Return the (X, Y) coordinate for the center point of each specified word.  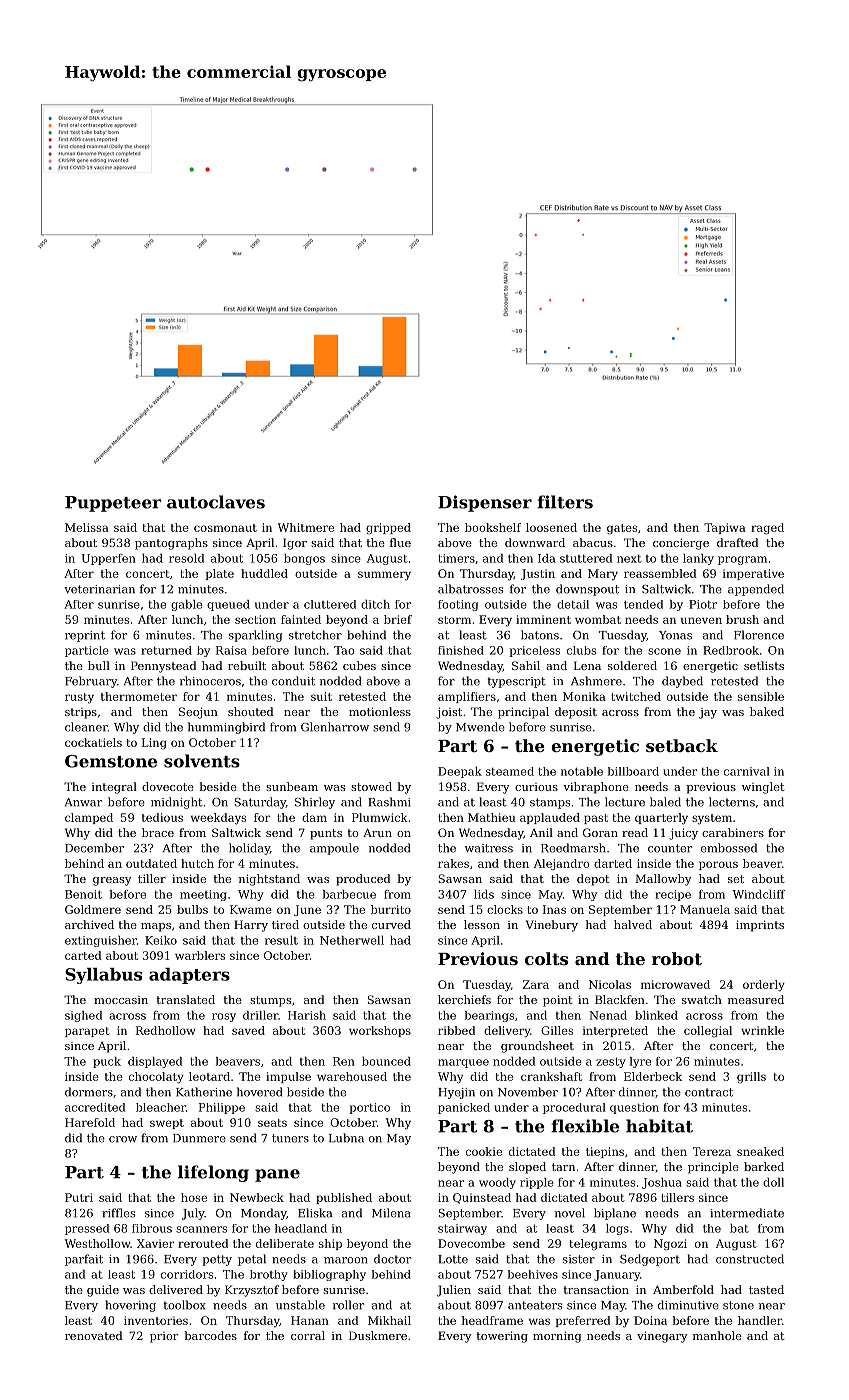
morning (557, 1337)
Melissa (87, 527)
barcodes (210, 1335)
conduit (293, 681)
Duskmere (378, 1335)
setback (682, 745)
